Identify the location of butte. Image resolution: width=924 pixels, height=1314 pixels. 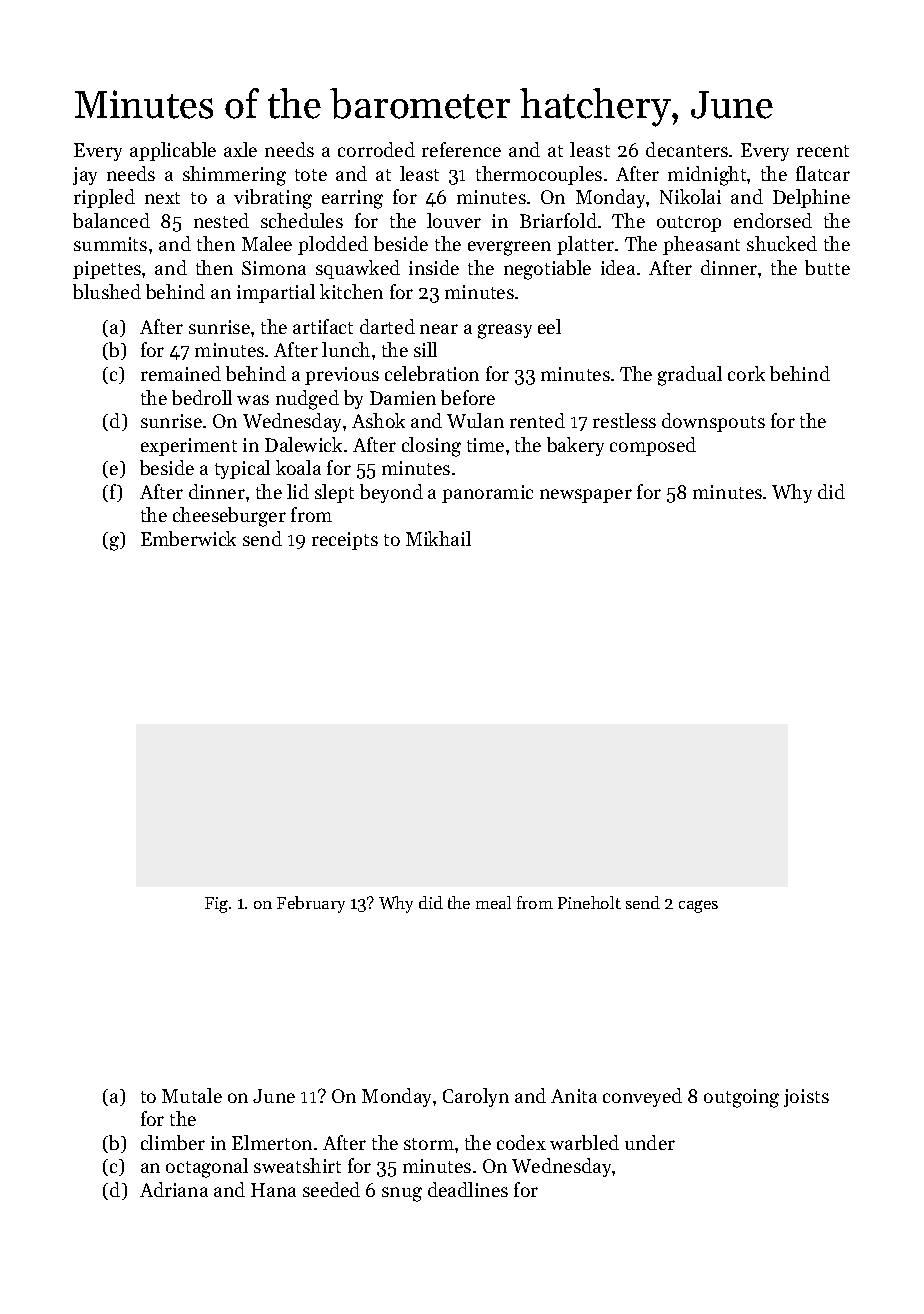
(827, 267).
